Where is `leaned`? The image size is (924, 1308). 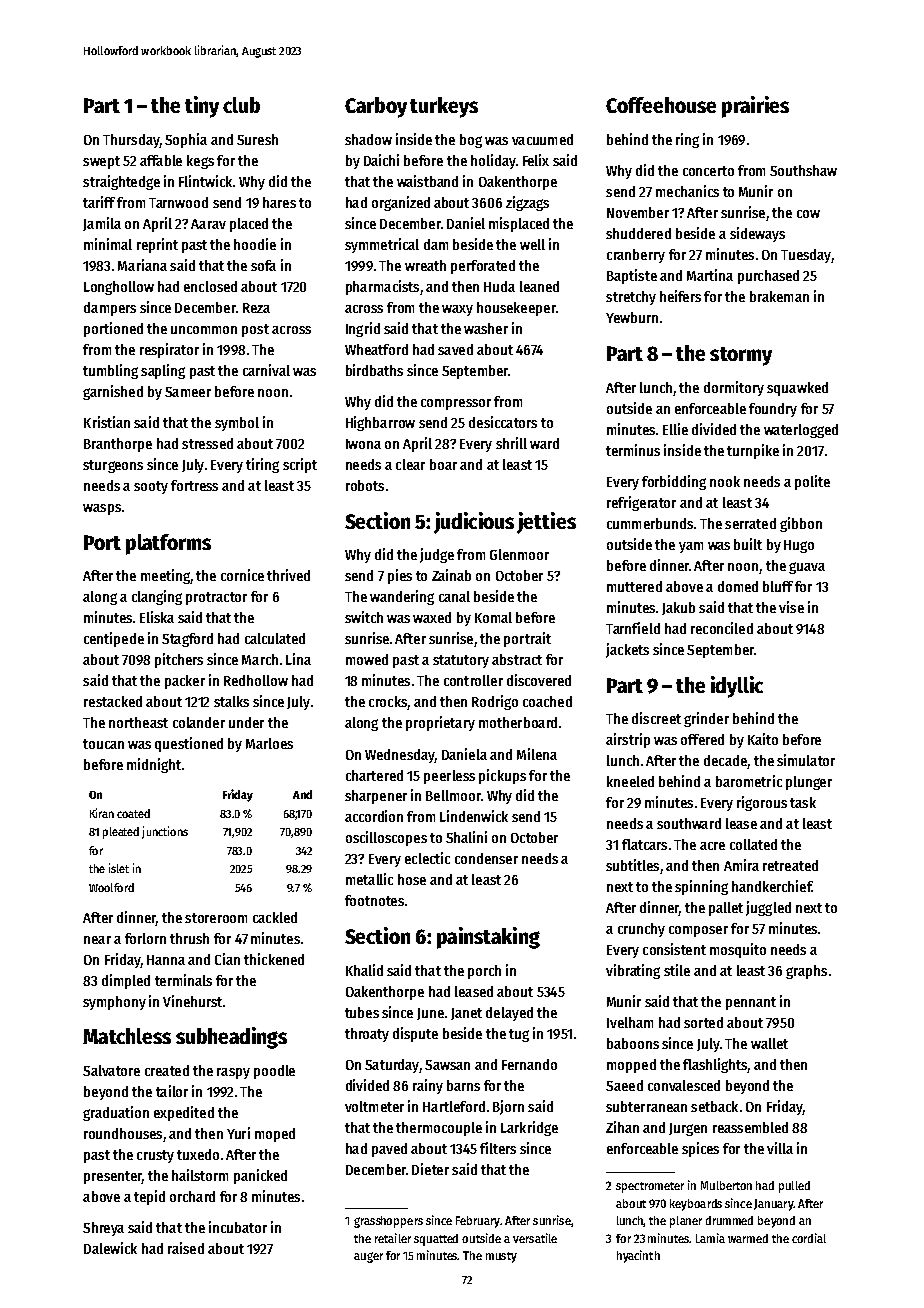
leaned is located at coordinates (539, 286).
